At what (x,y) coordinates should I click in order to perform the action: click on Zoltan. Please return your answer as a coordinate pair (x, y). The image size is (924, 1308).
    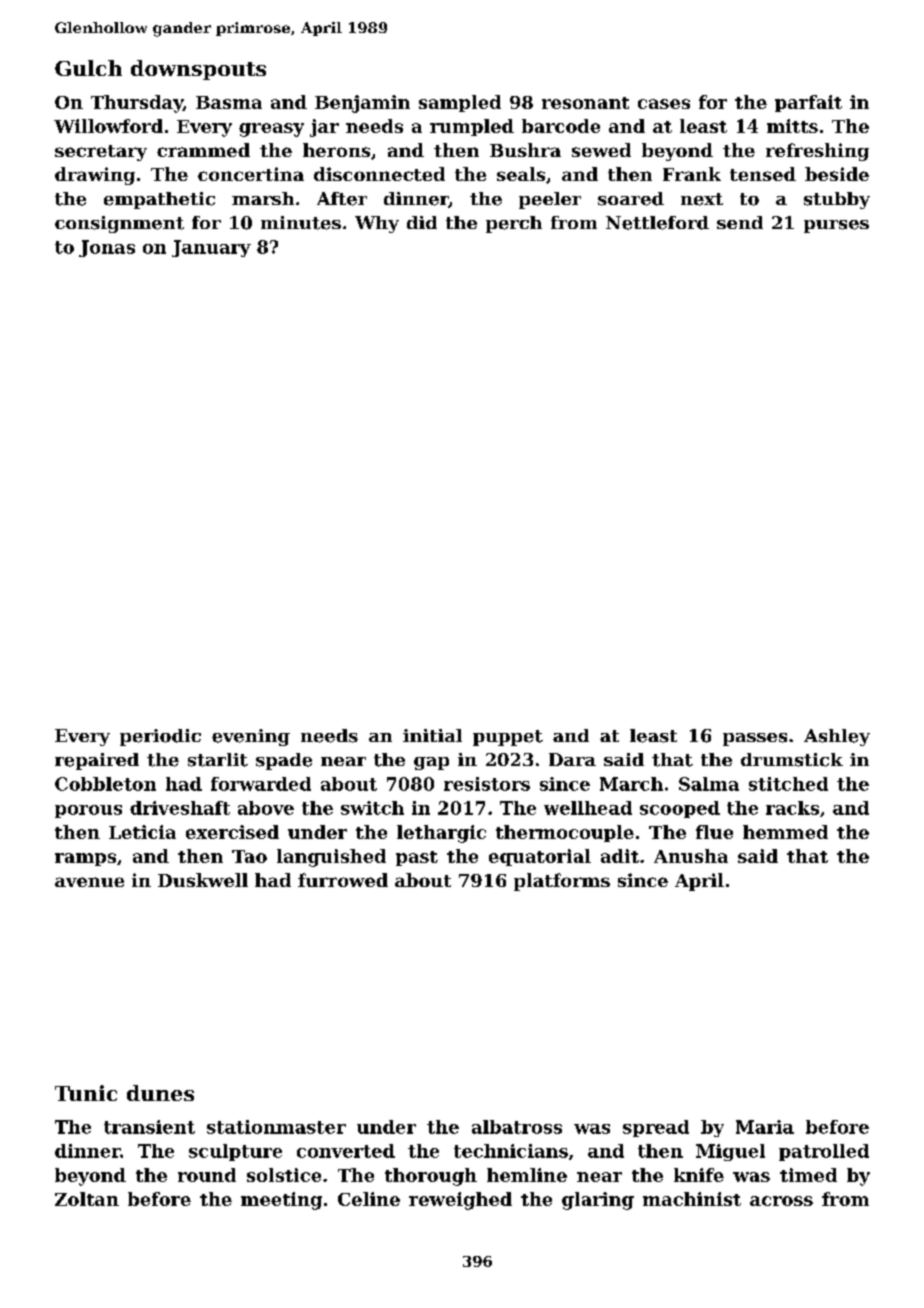
    Looking at the image, I should click on (87, 1199).
